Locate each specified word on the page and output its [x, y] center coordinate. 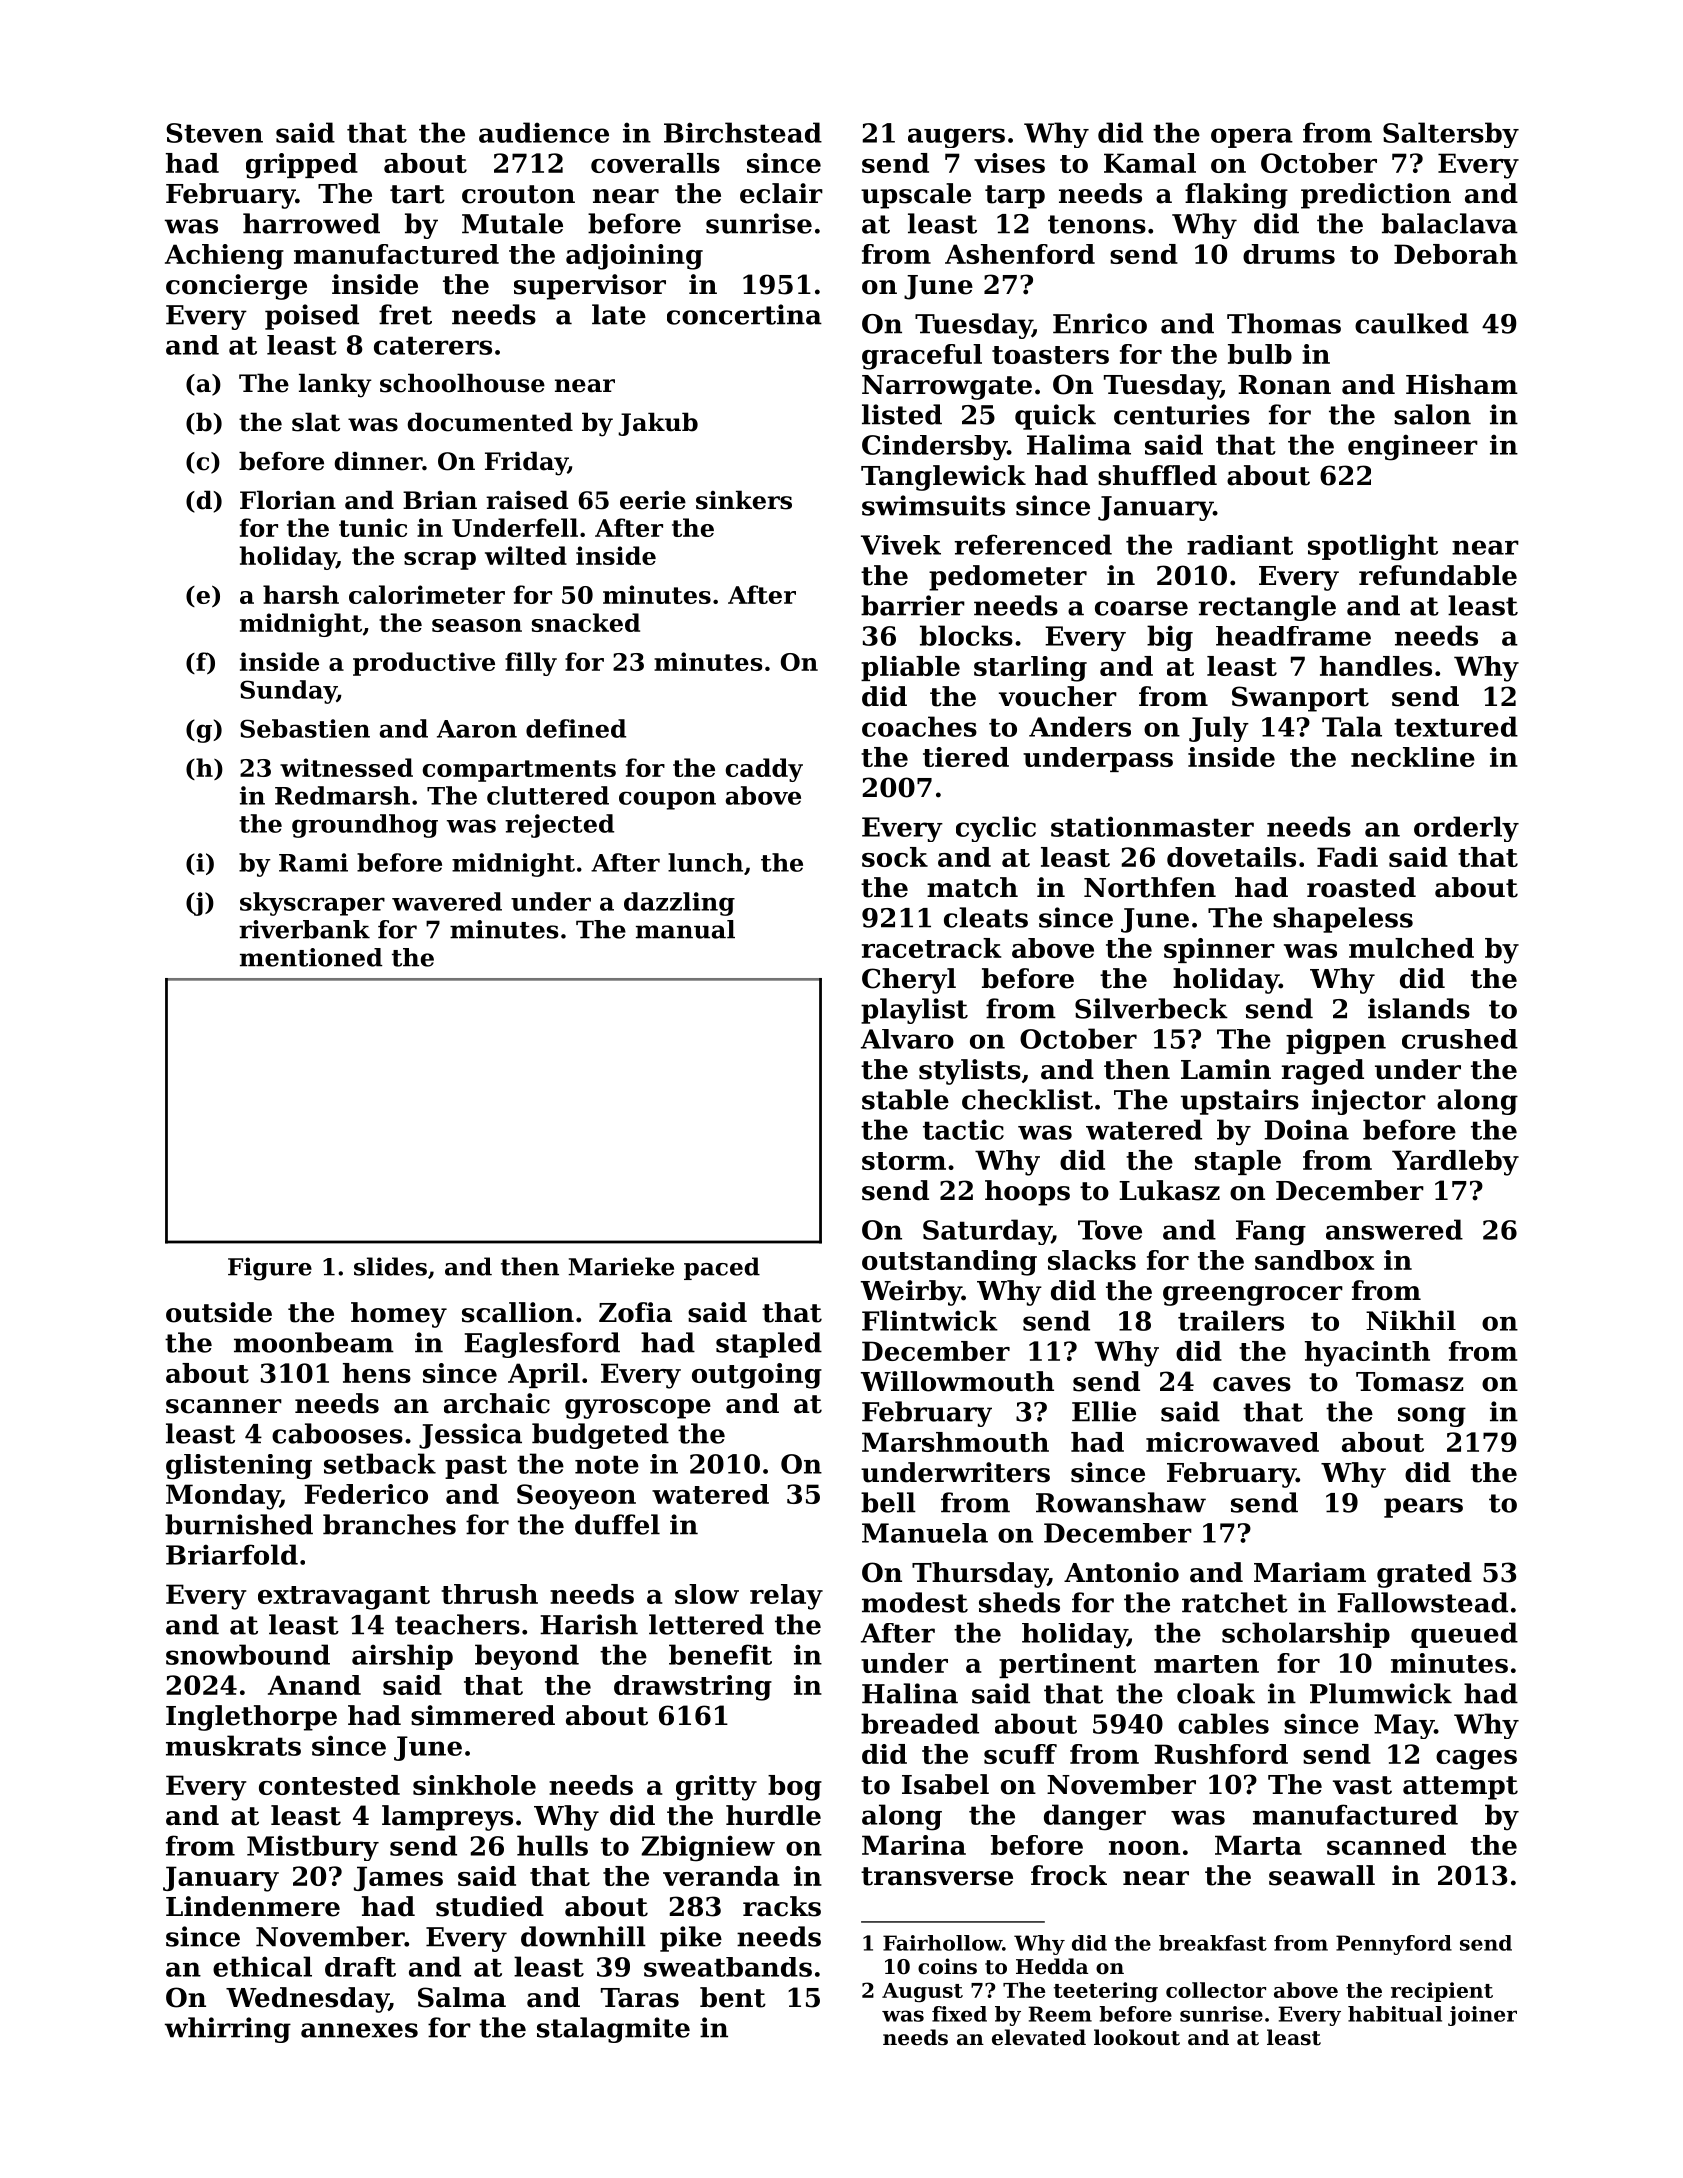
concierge [236, 287]
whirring [228, 2030]
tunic [373, 527]
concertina [744, 314]
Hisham [1462, 384]
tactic [963, 1129]
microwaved [1232, 1442]
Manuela [925, 1533]
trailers [1231, 1320]
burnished [239, 1524]
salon [1432, 414]
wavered [447, 901]
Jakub [658, 424]
